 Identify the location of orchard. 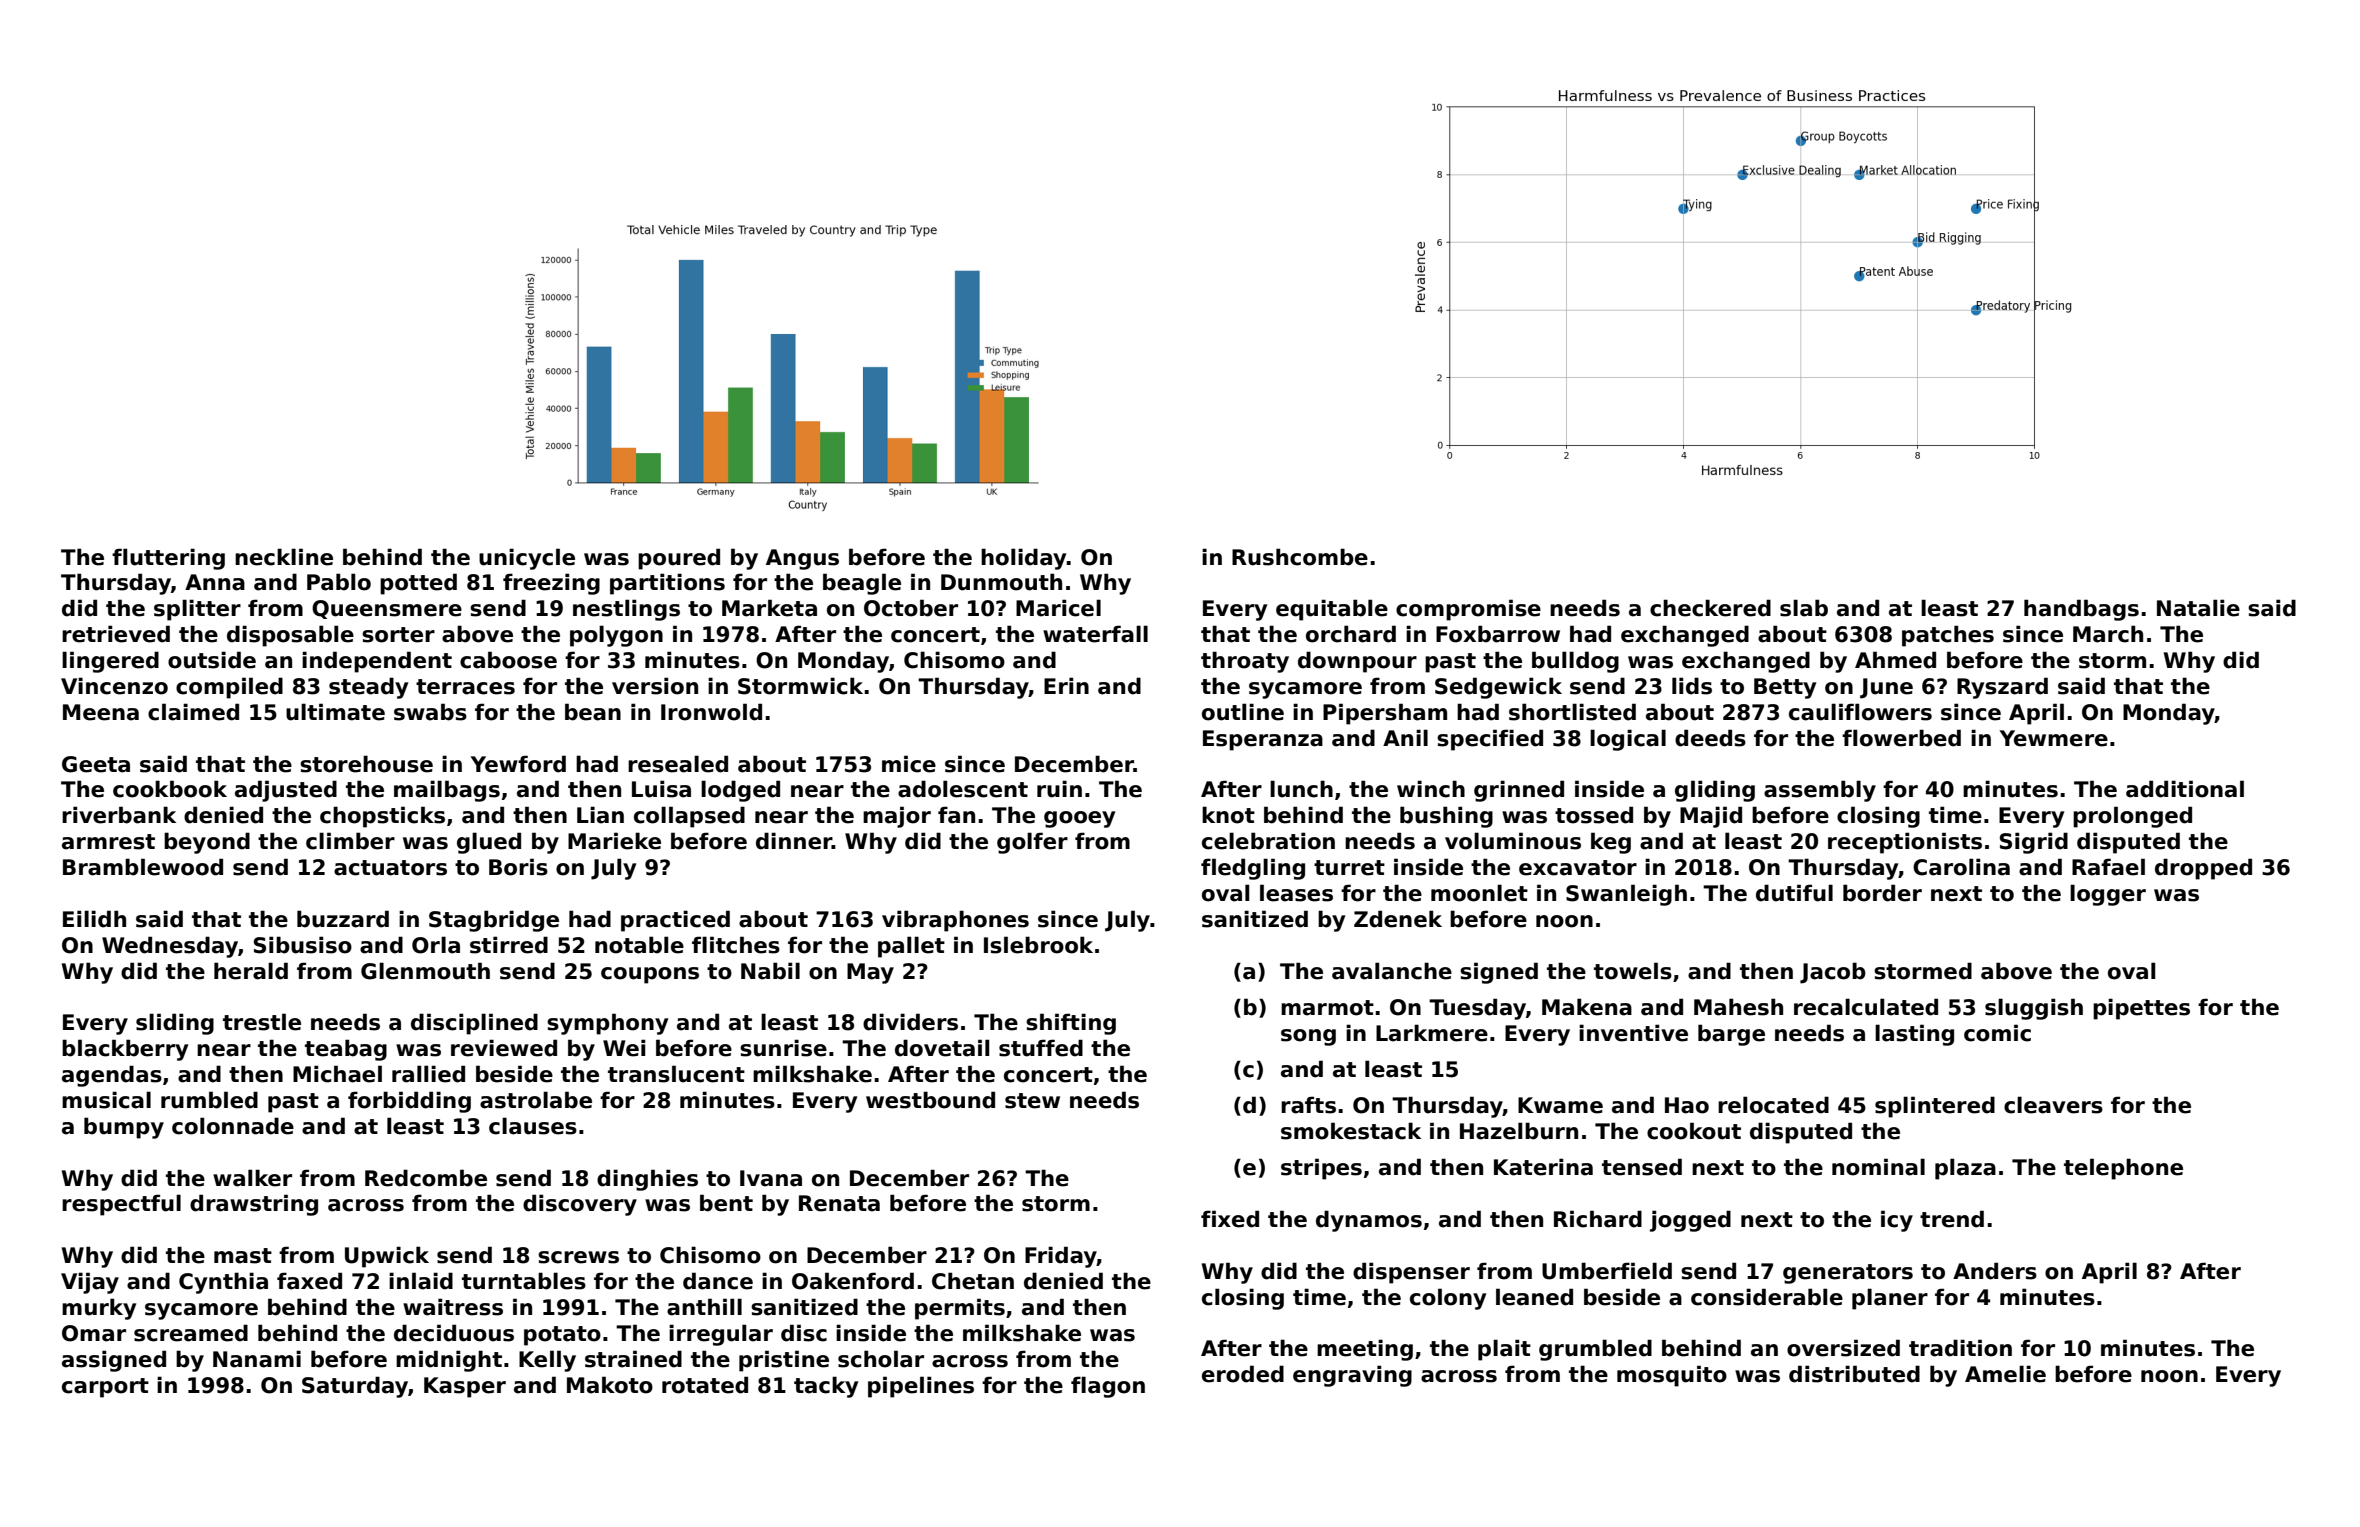
(1351, 634).
